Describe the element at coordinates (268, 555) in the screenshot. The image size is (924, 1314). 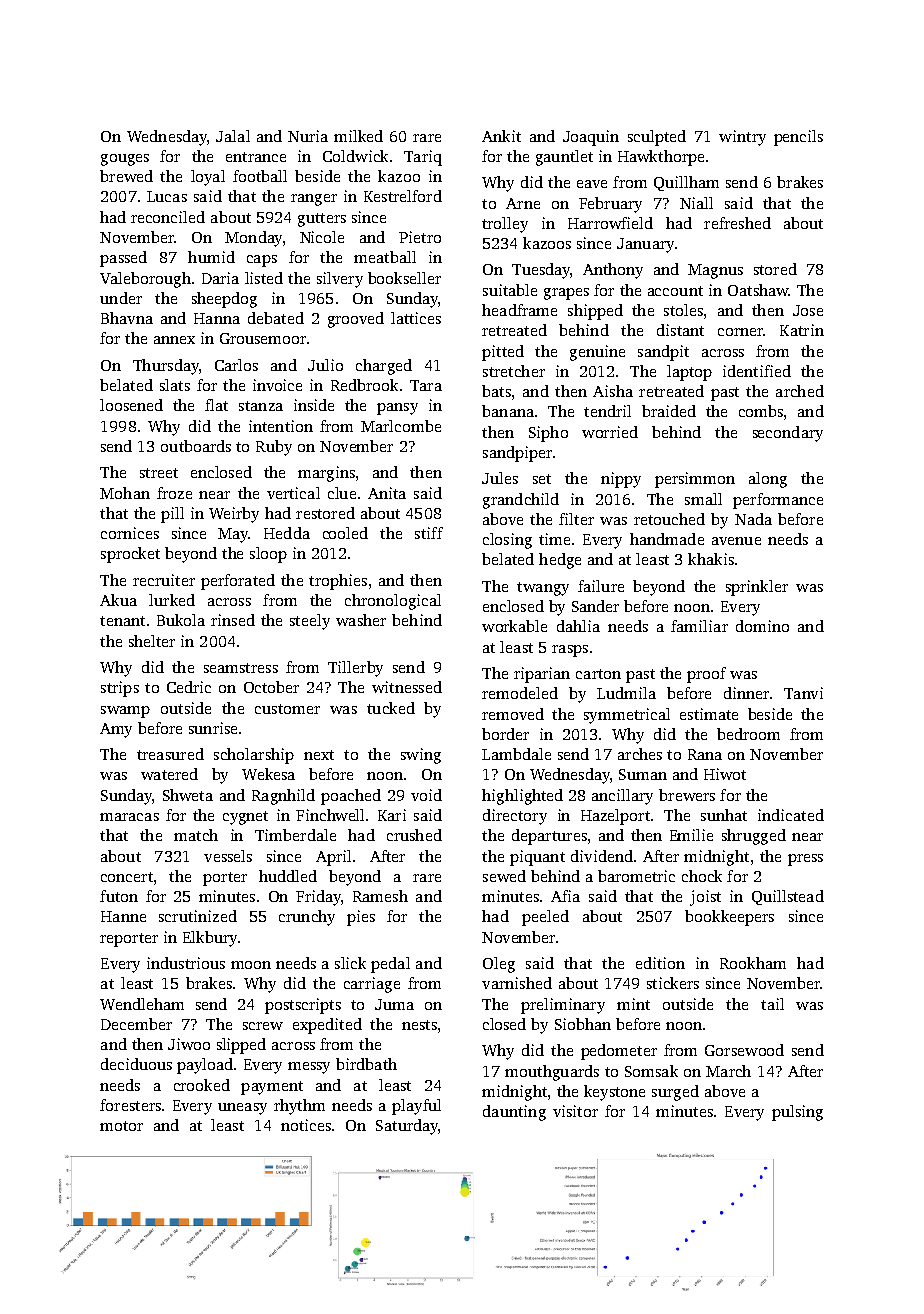
I see `sloop` at that location.
